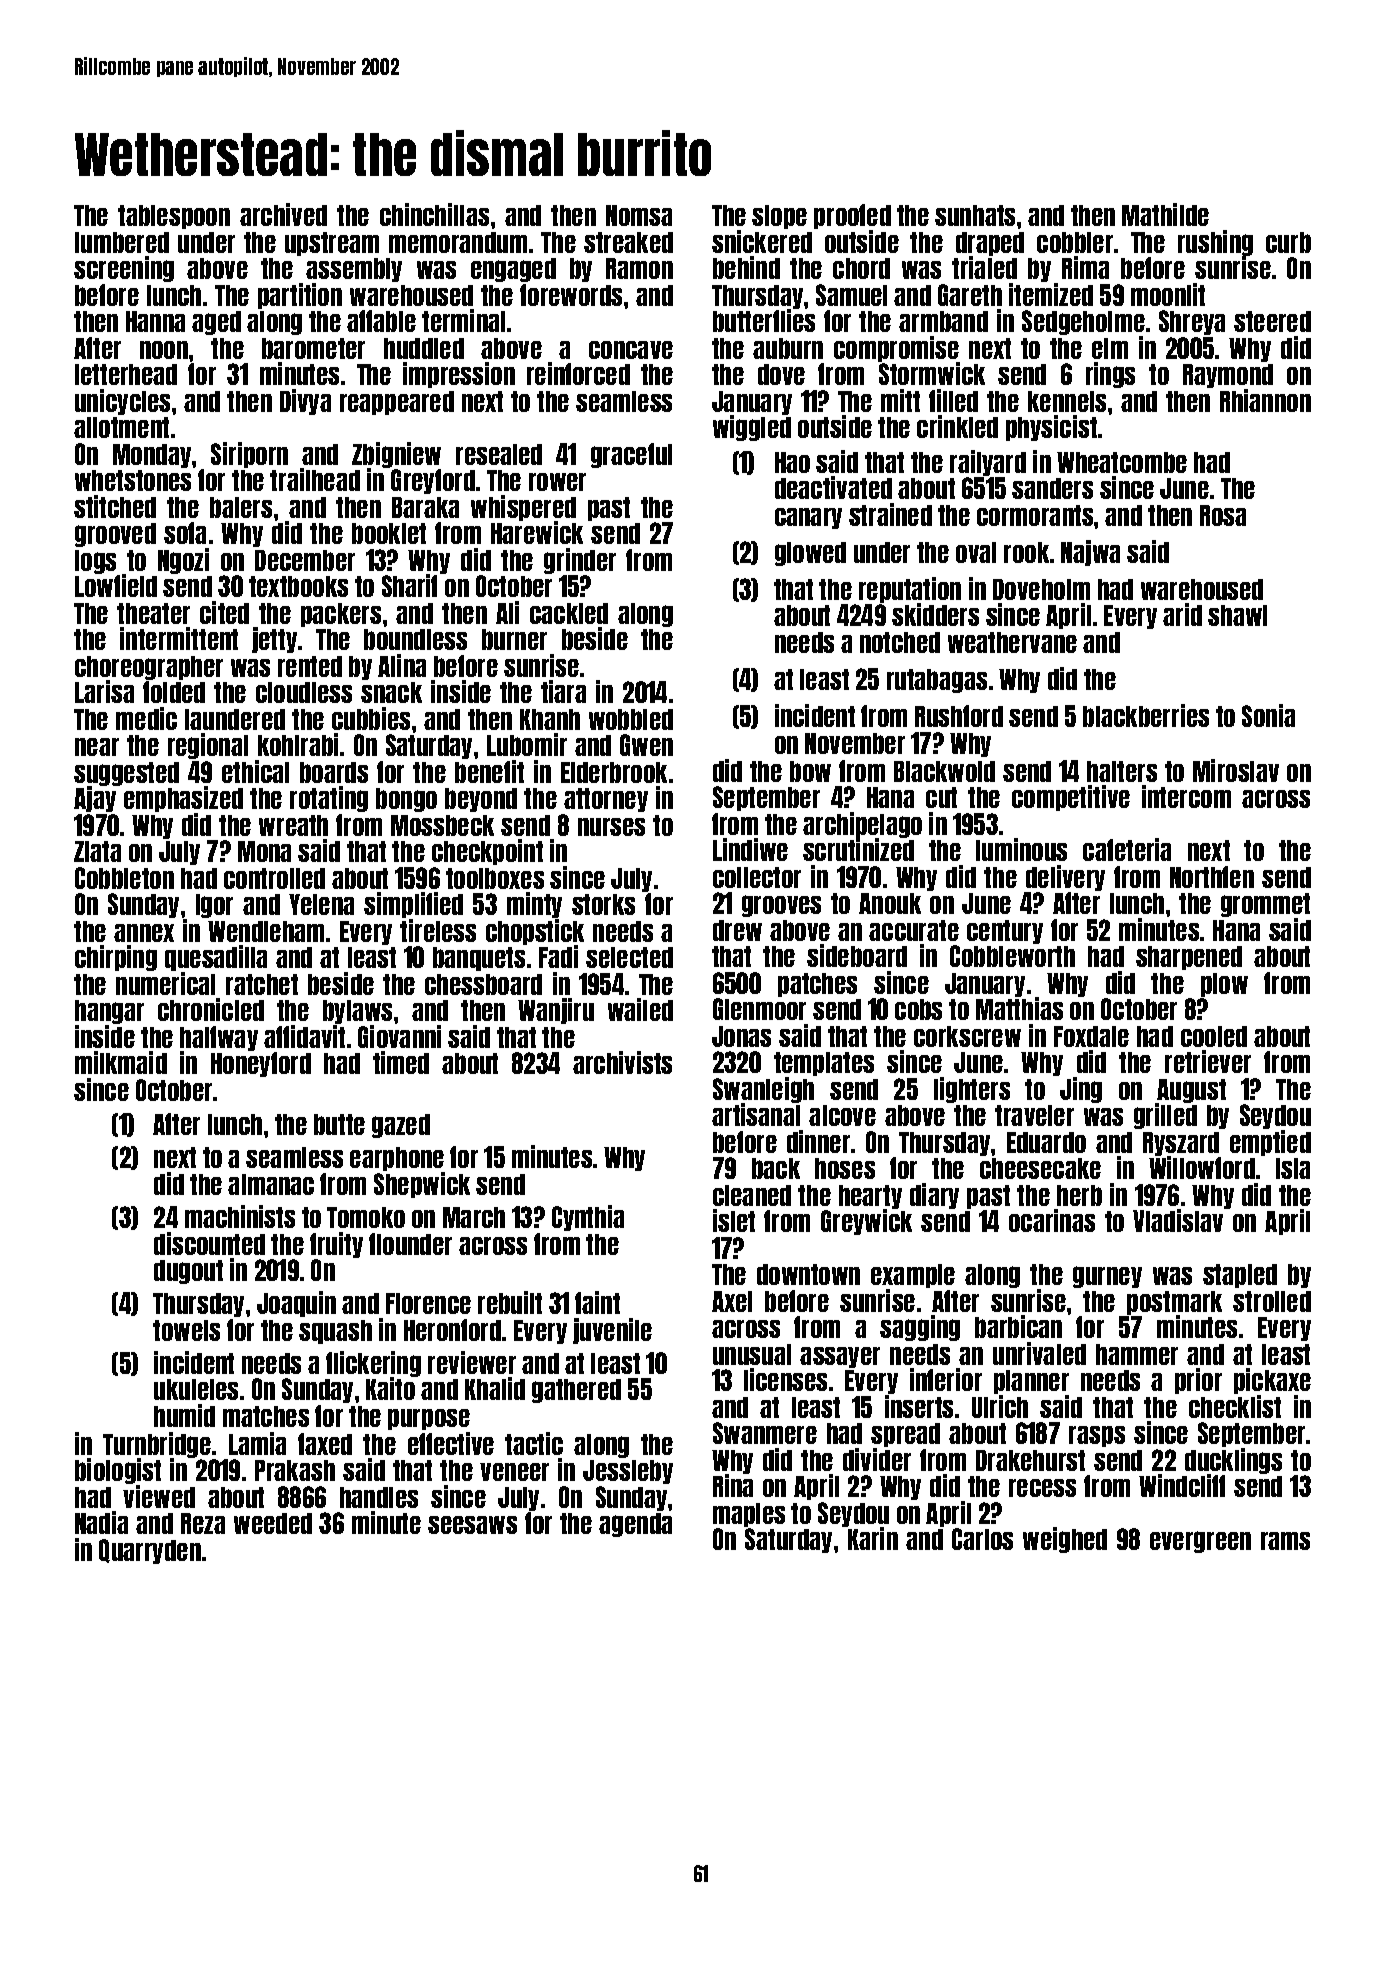 The width and height of the document is (1386, 1969). What do you see at coordinates (535, 932) in the document?
I see `chopstick` at bounding box center [535, 932].
